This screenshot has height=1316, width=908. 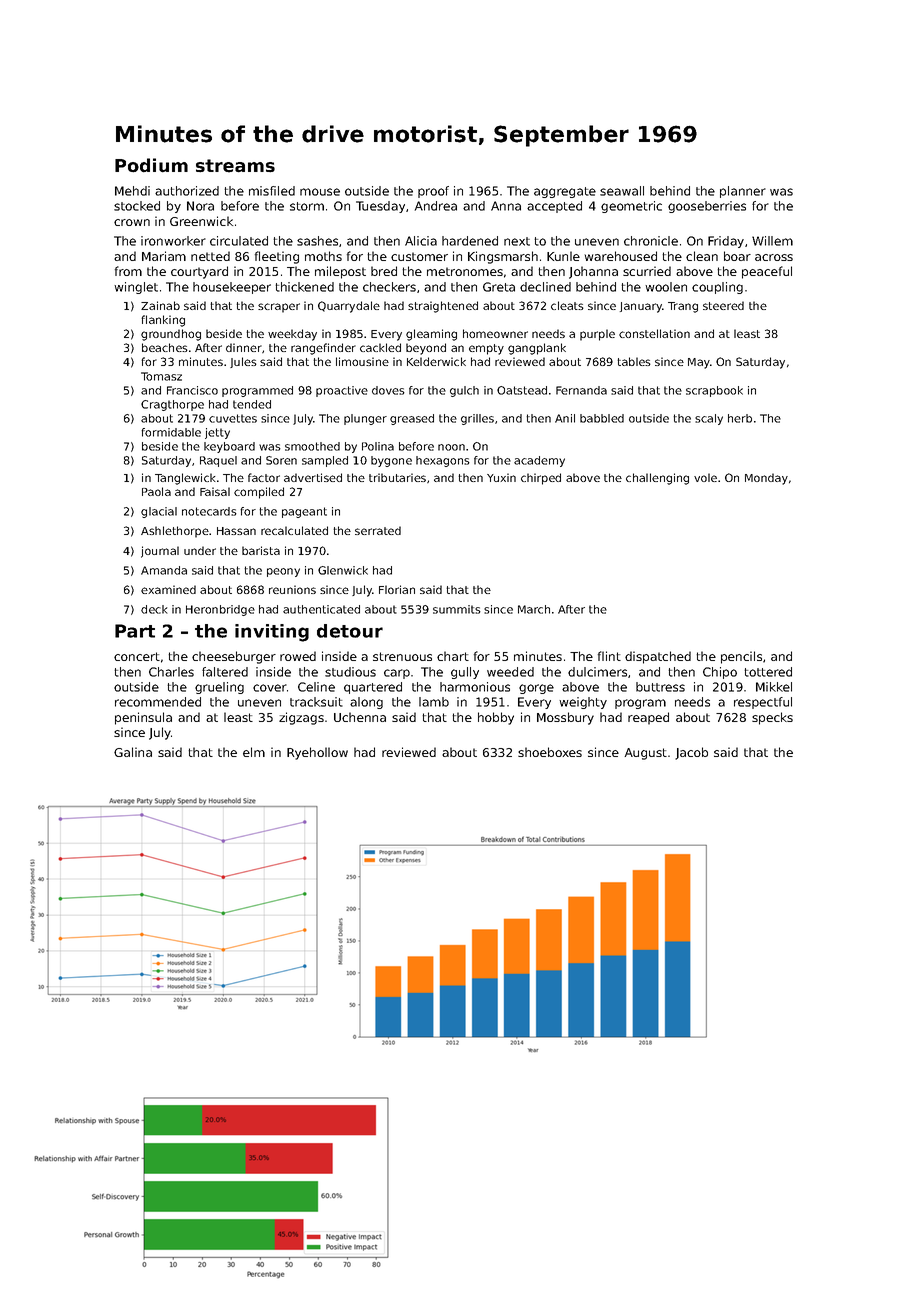 I want to click on scraper, so click(x=279, y=308).
